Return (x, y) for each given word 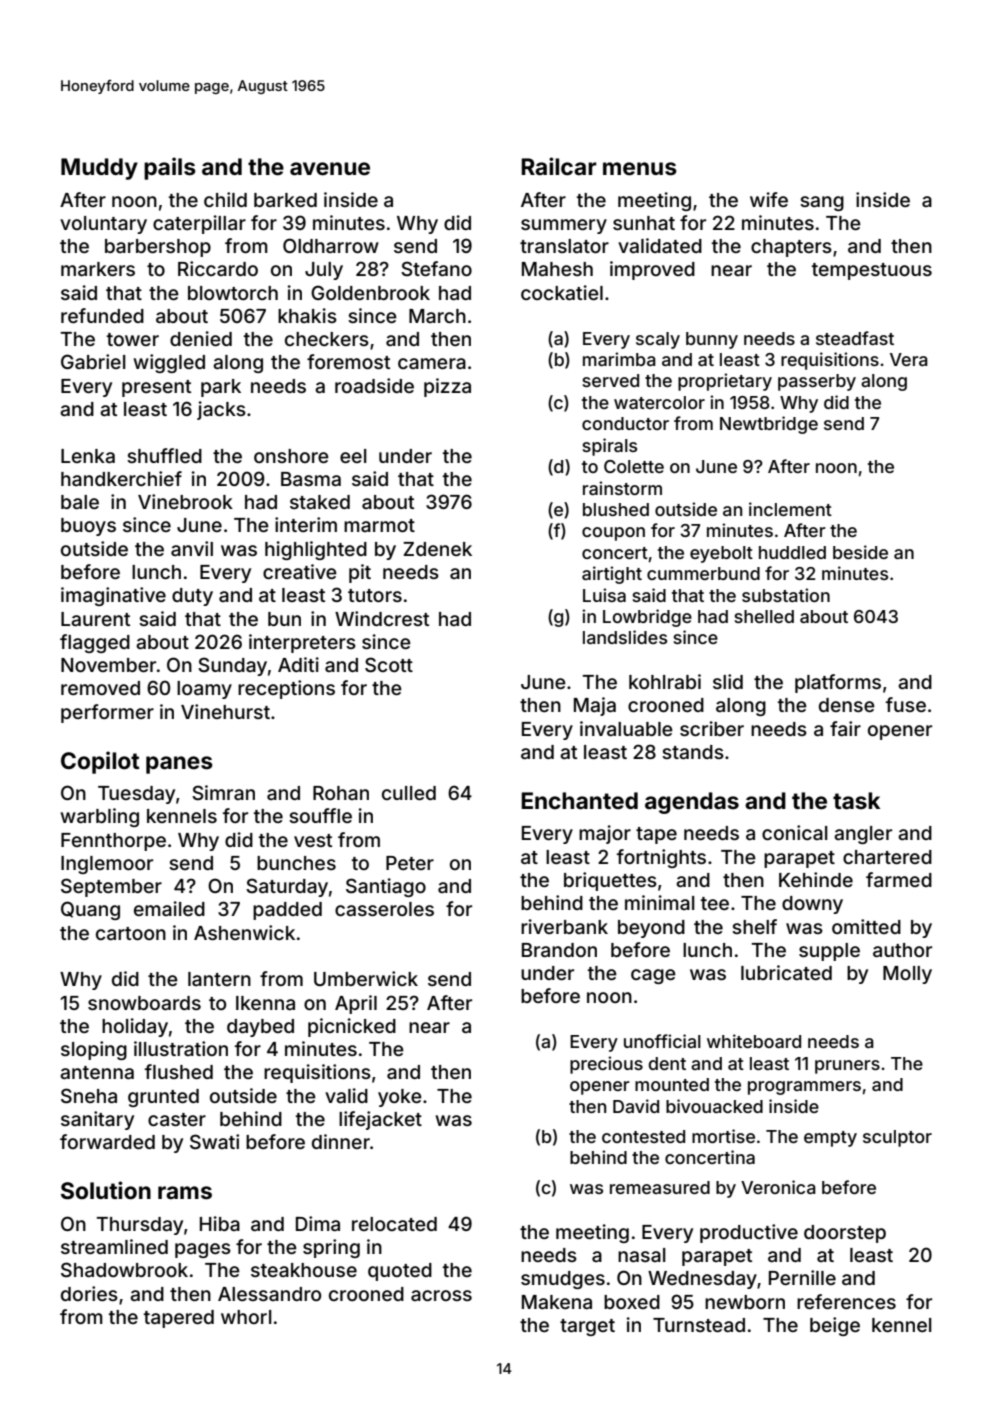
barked (285, 200)
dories (89, 1293)
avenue (330, 169)
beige (835, 1326)
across (441, 1295)
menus (640, 169)
